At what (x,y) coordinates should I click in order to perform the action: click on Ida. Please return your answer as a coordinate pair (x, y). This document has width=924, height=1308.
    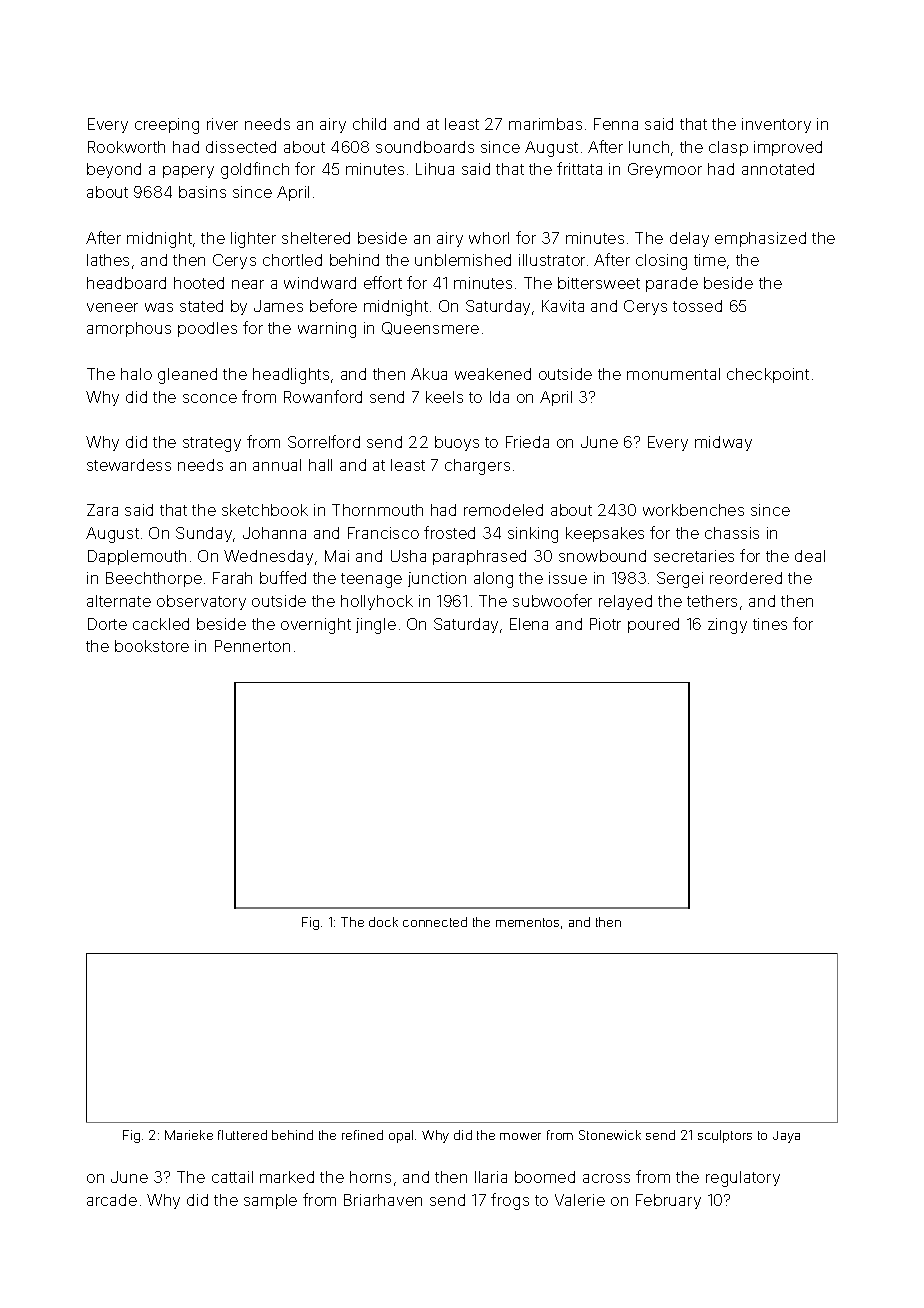
    Looking at the image, I should click on (499, 397).
